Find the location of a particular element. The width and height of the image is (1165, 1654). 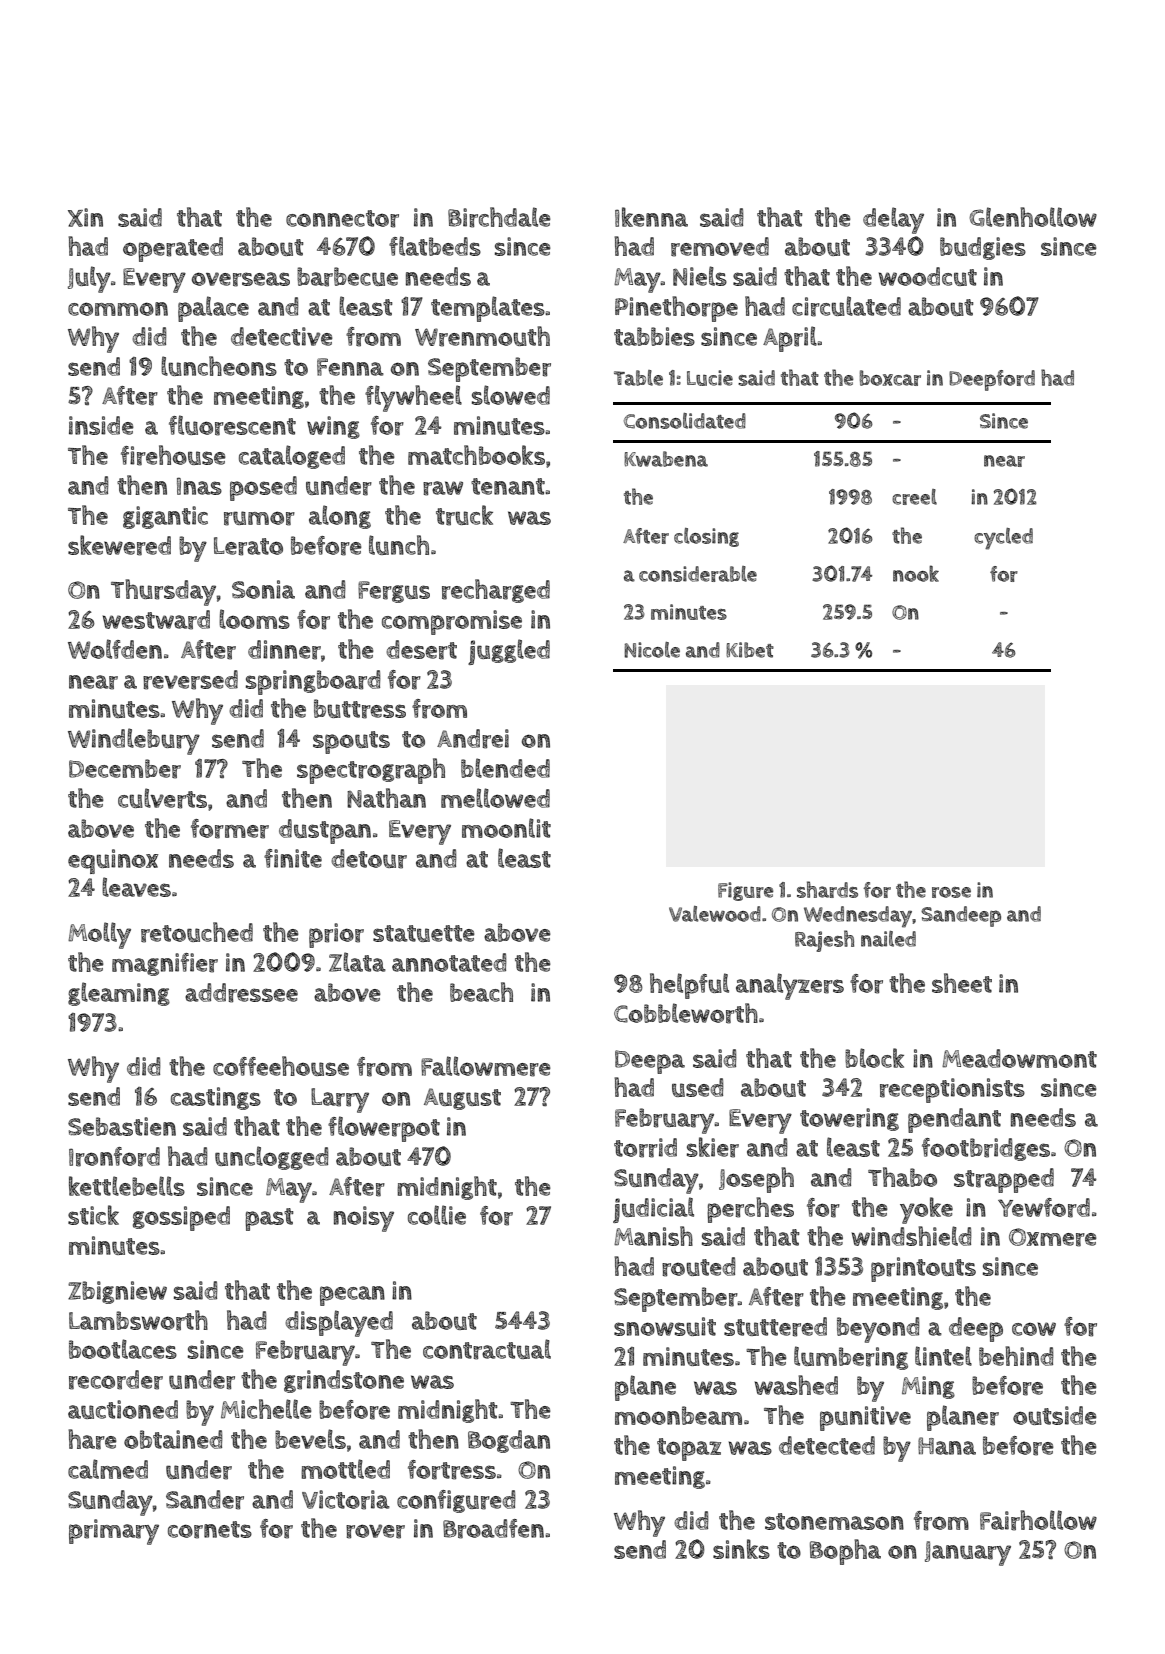

Birchdale is located at coordinates (499, 217).
